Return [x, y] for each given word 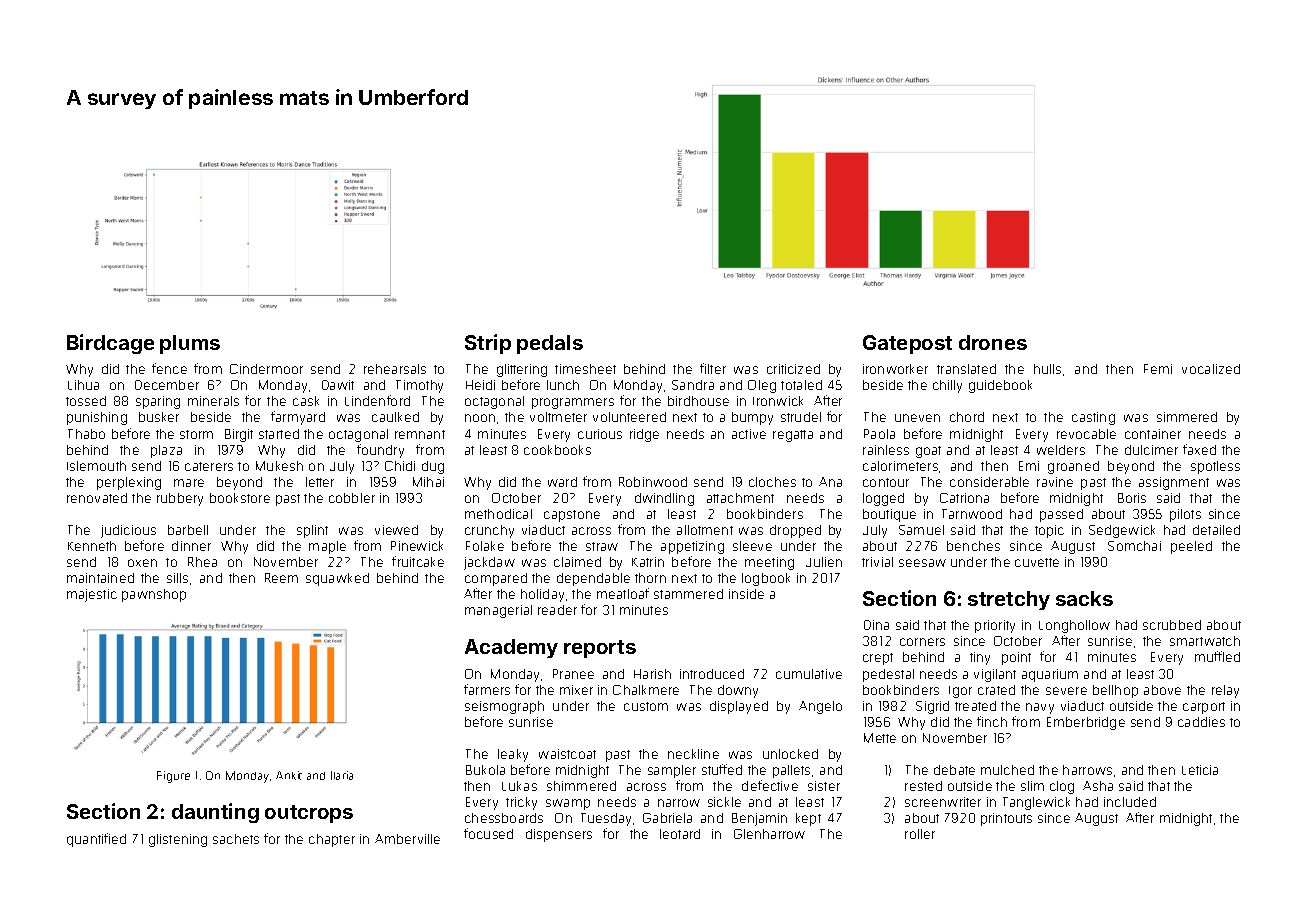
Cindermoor [266, 369]
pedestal [888, 675]
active [749, 434]
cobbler [352, 498]
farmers [487, 689]
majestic [92, 595]
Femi [1158, 369]
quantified [96, 840]
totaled [801, 385]
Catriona [964, 498]
